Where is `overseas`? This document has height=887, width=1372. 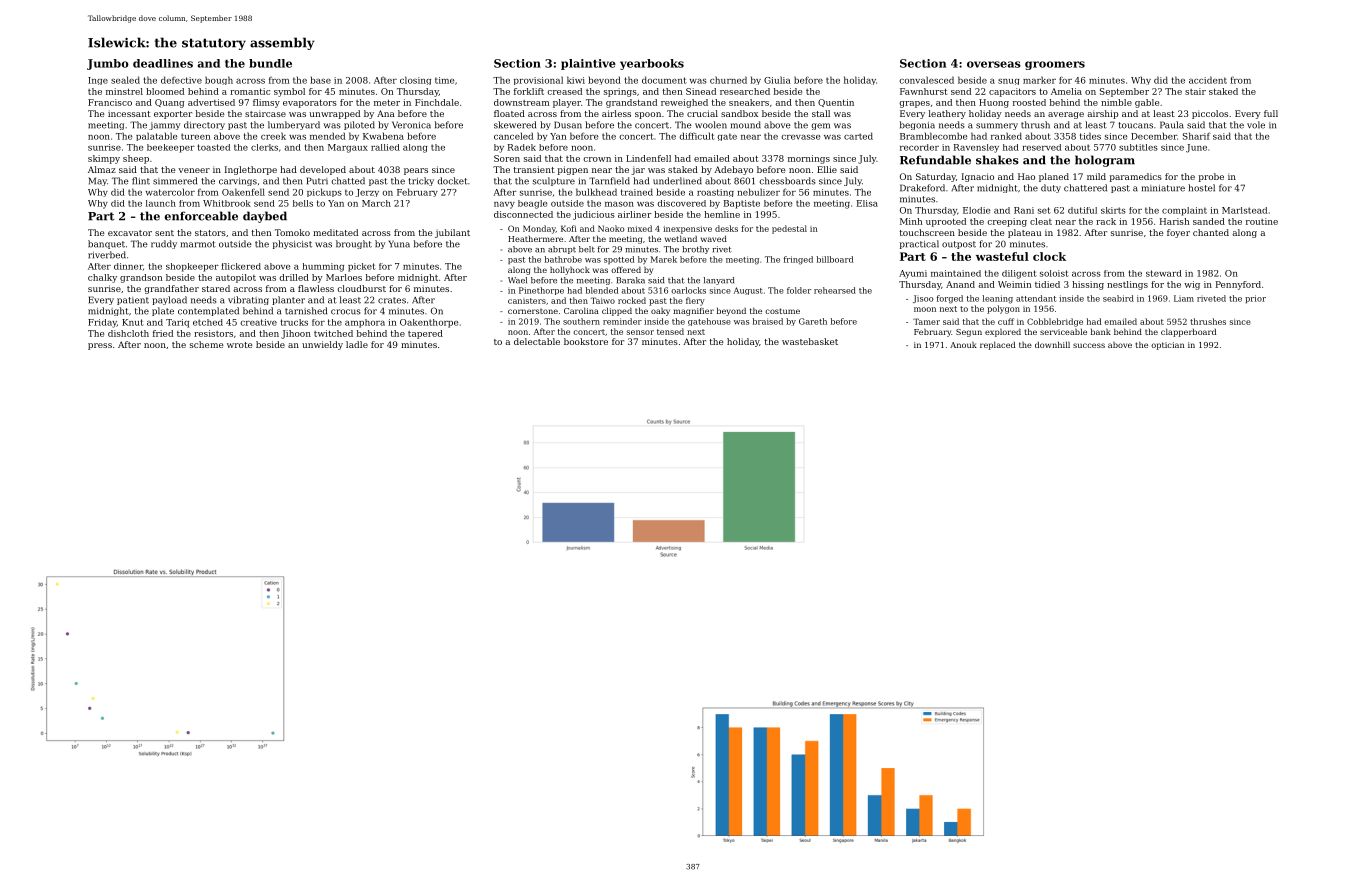
overseas is located at coordinates (994, 64).
